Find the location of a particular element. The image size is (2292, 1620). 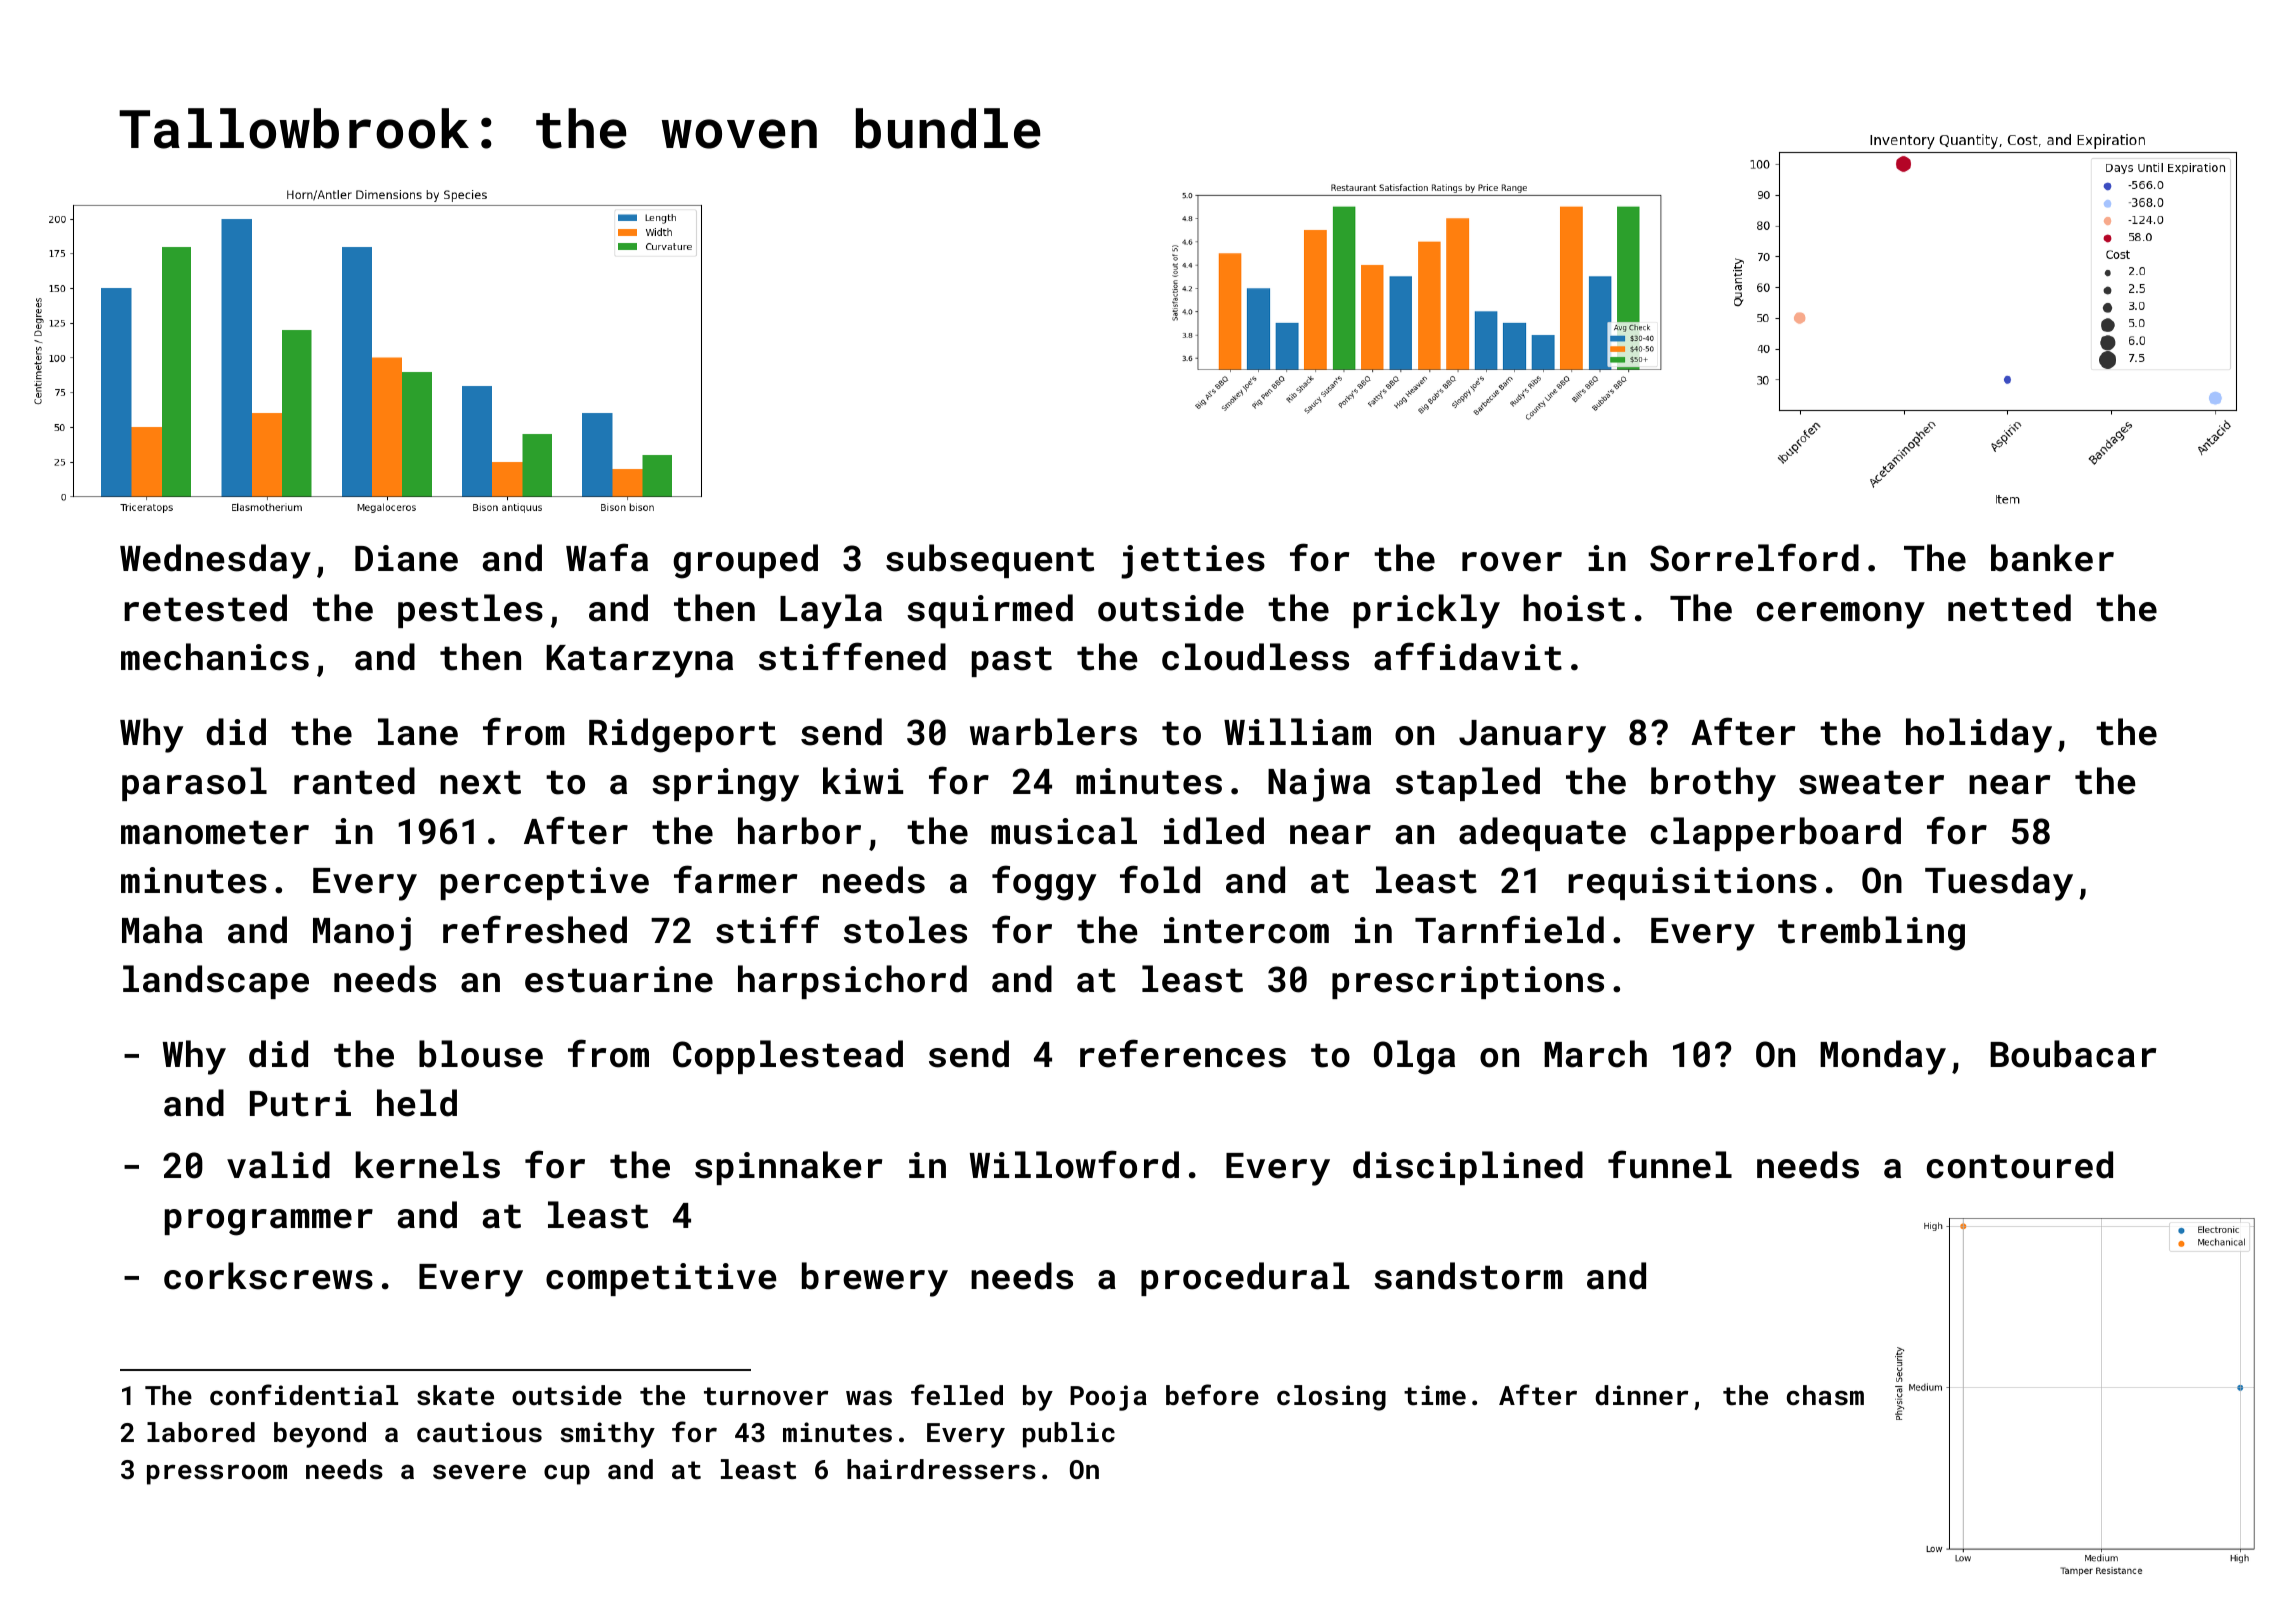

spinnaker is located at coordinates (788, 1168).
